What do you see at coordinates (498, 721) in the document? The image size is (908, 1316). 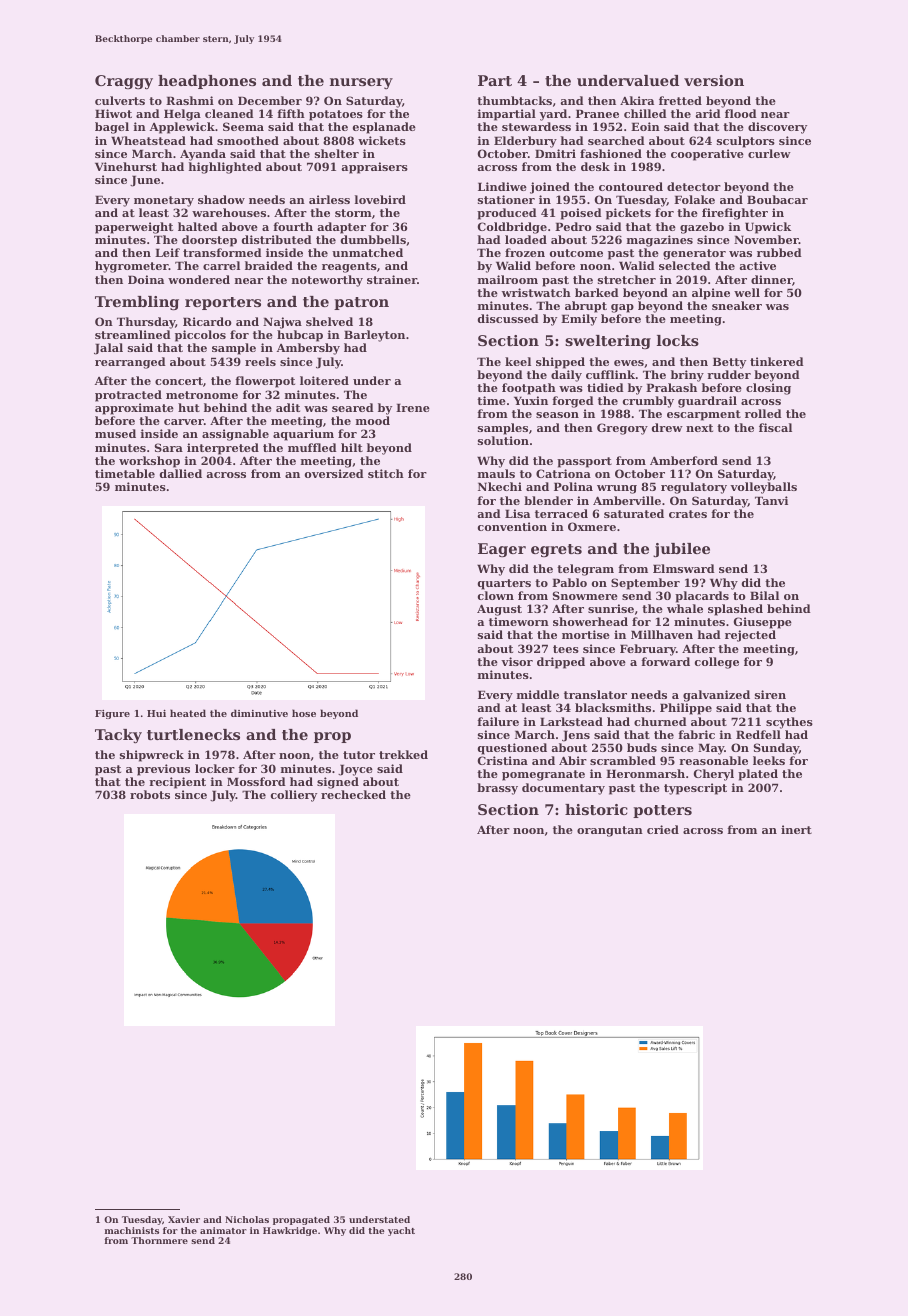 I see `failure` at bounding box center [498, 721].
